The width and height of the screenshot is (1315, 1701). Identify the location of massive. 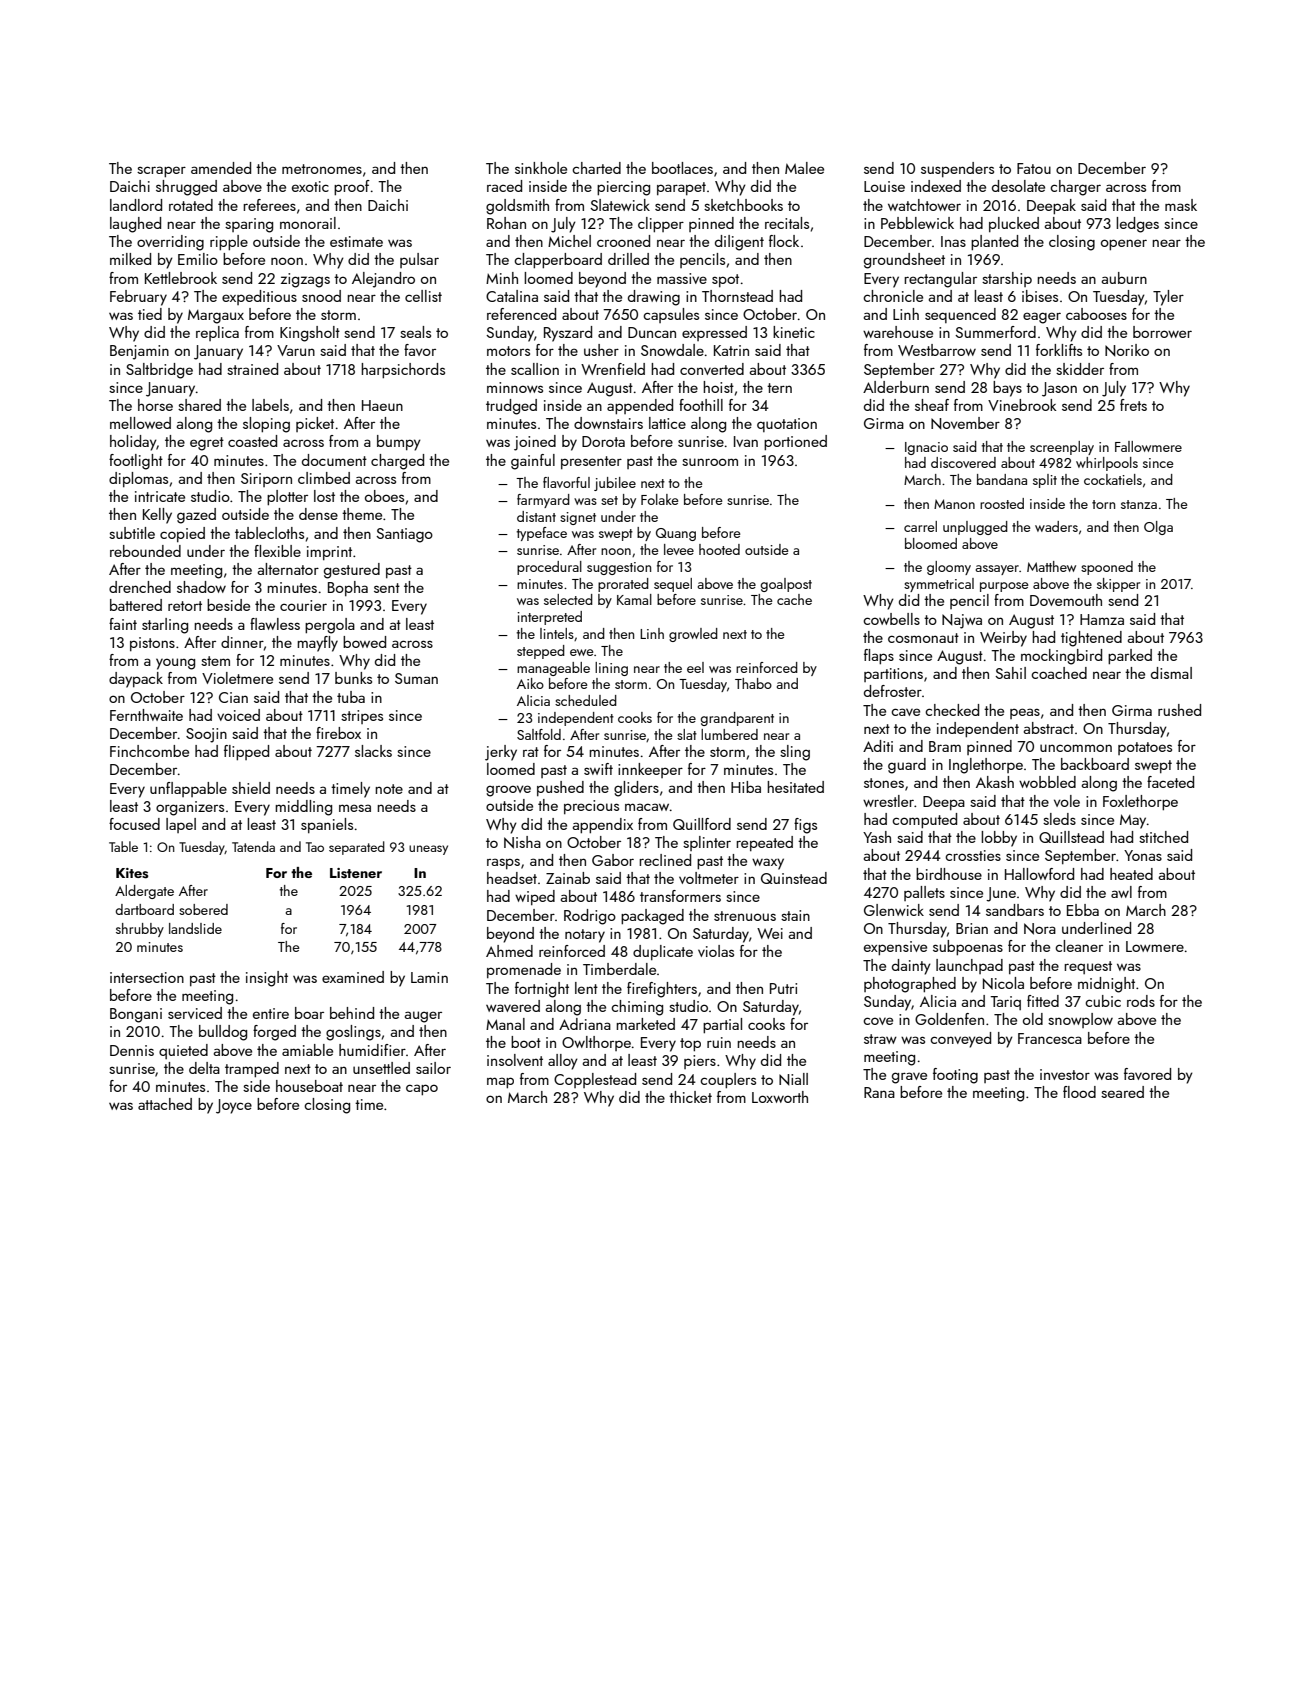
(682, 278).
